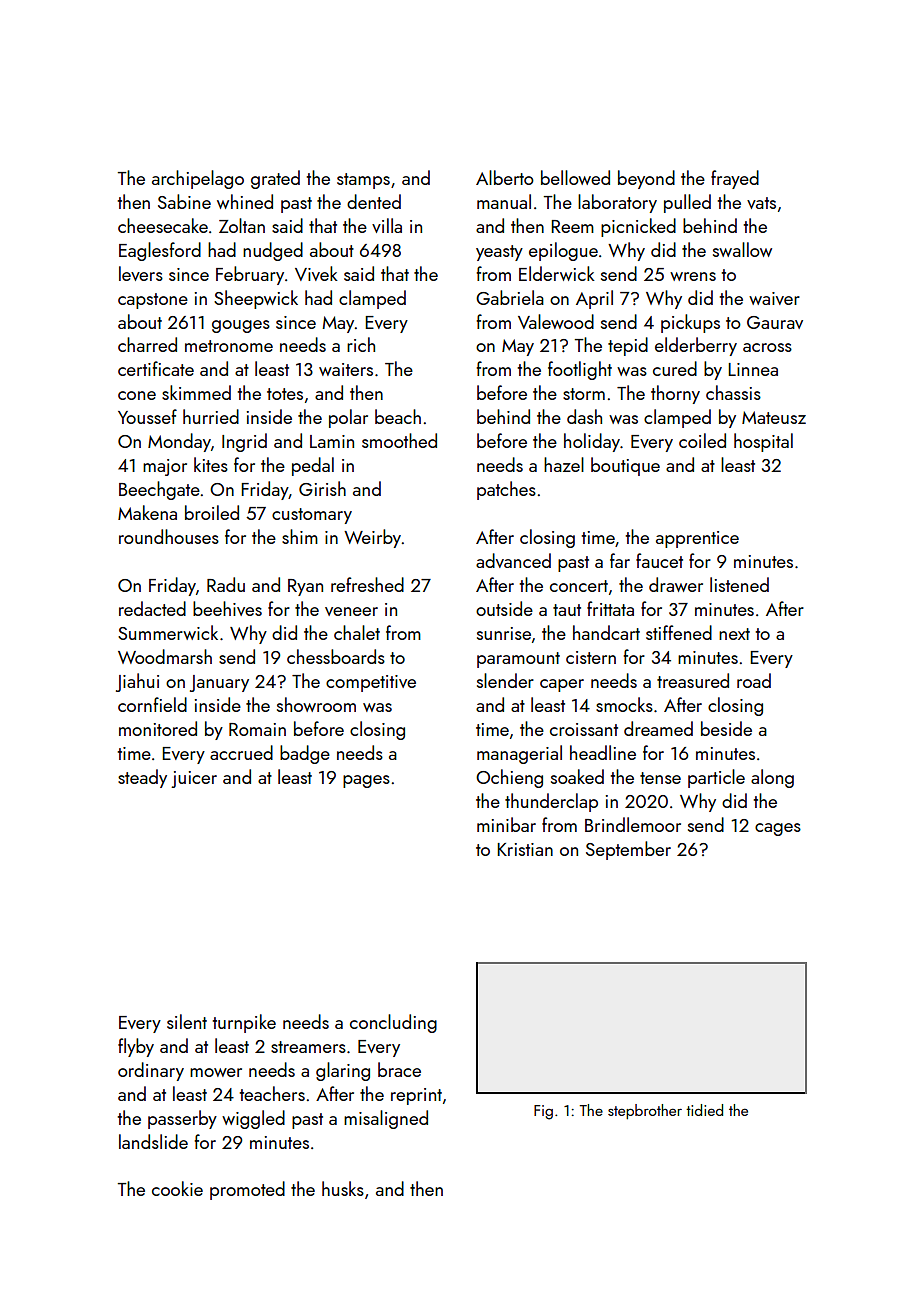 Image resolution: width=924 pixels, height=1311 pixels. What do you see at coordinates (229, 346) in the document?
I see `metronome` at bounding box center [229, 346].
